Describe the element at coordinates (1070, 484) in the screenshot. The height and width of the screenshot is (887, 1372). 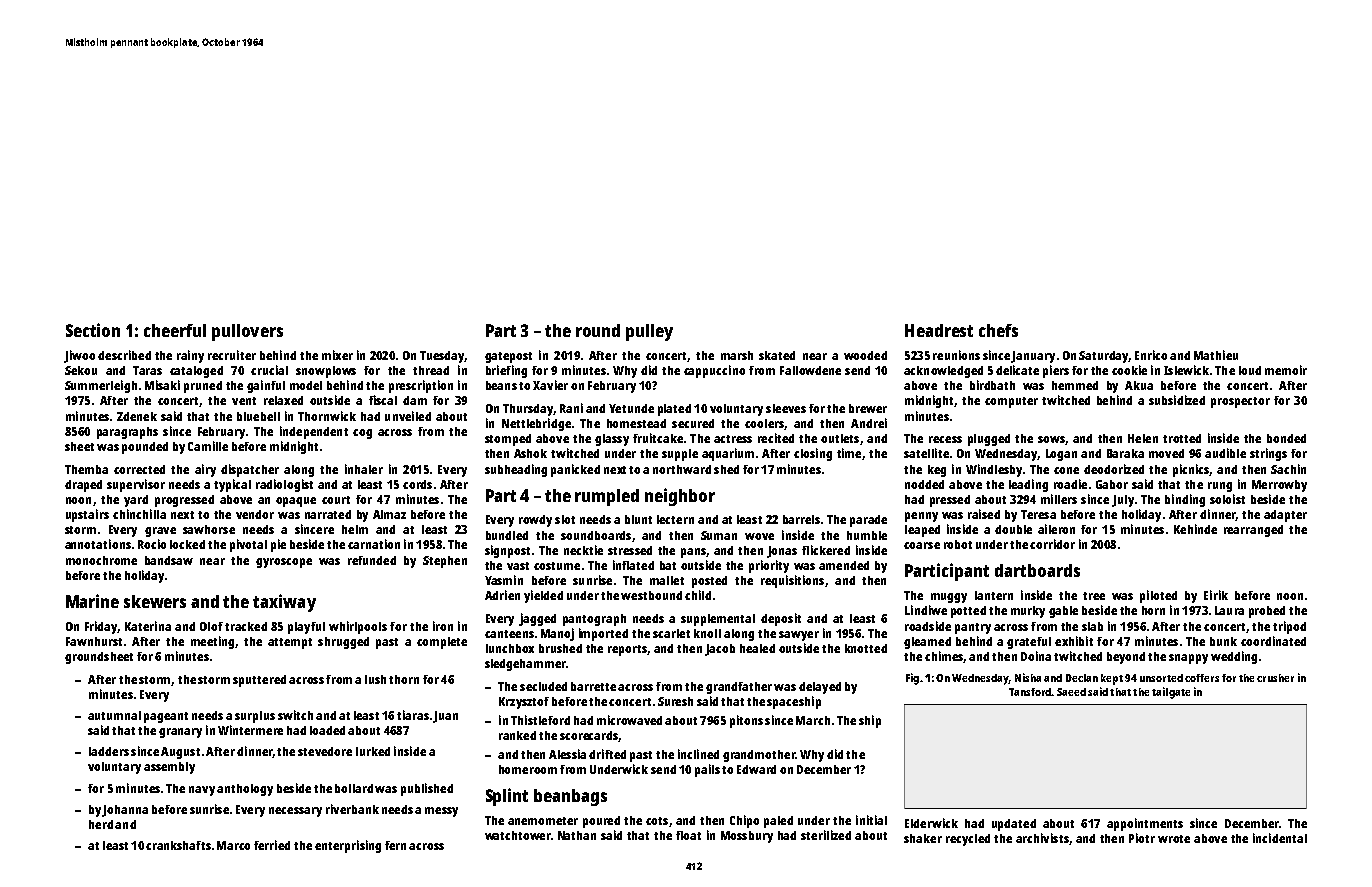
I see `roadie` at that location.
